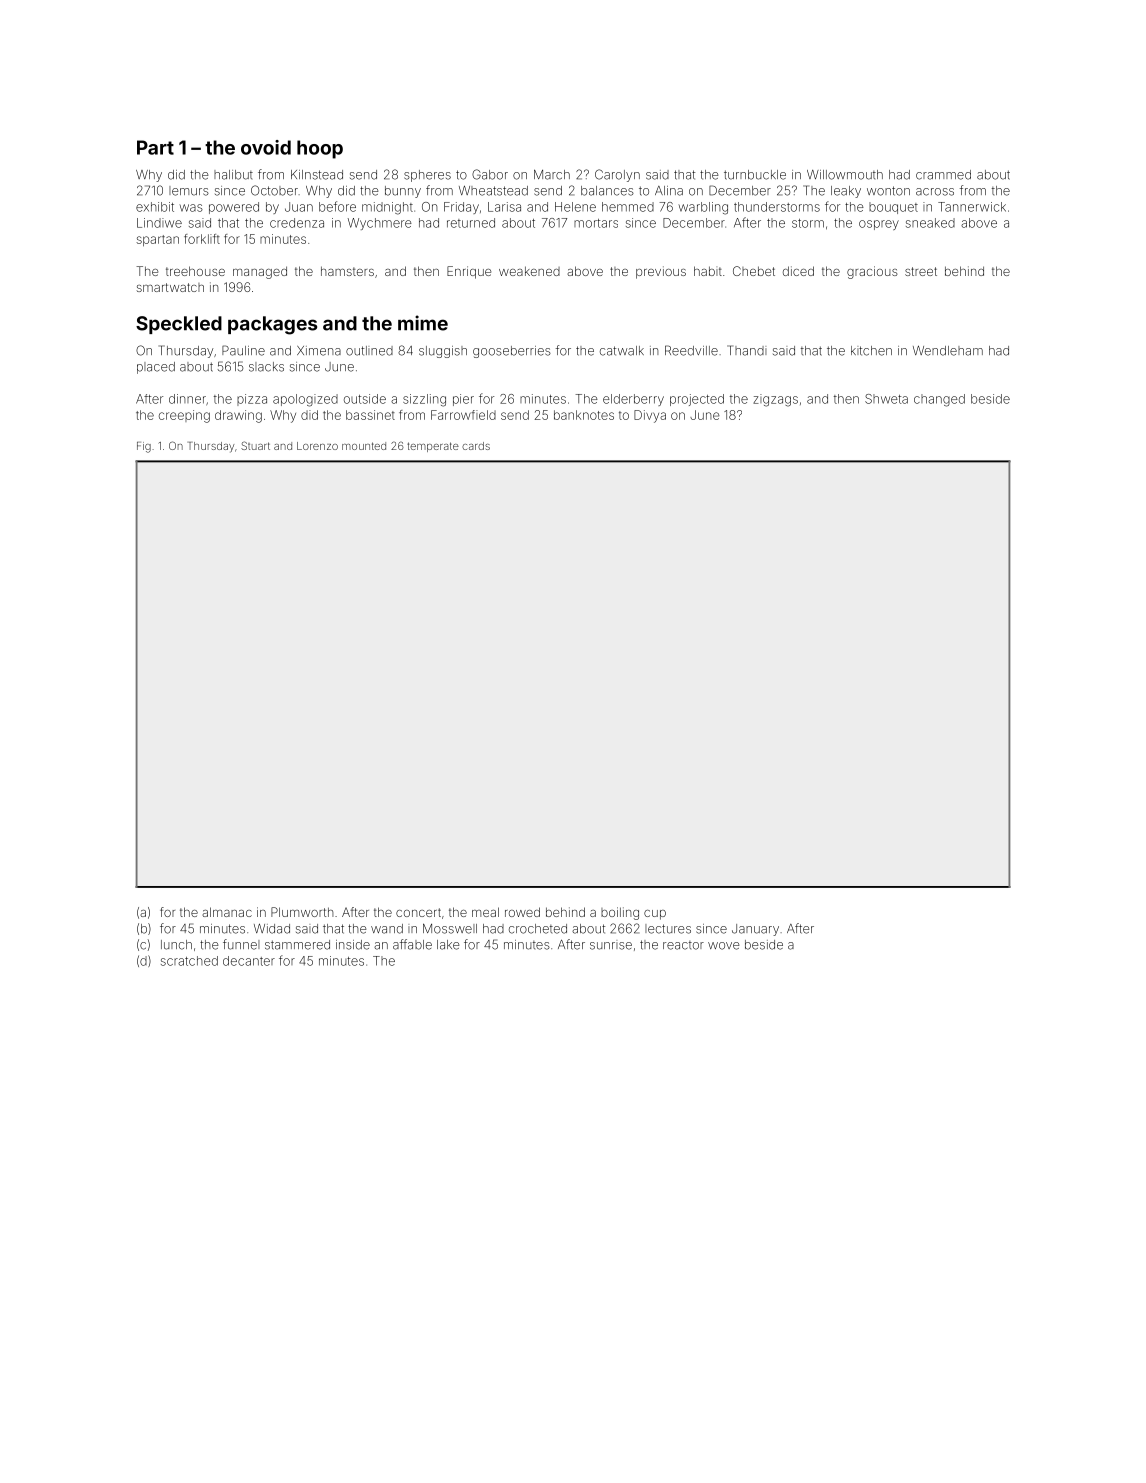  I want to click on Fig, so click(144, 447).
